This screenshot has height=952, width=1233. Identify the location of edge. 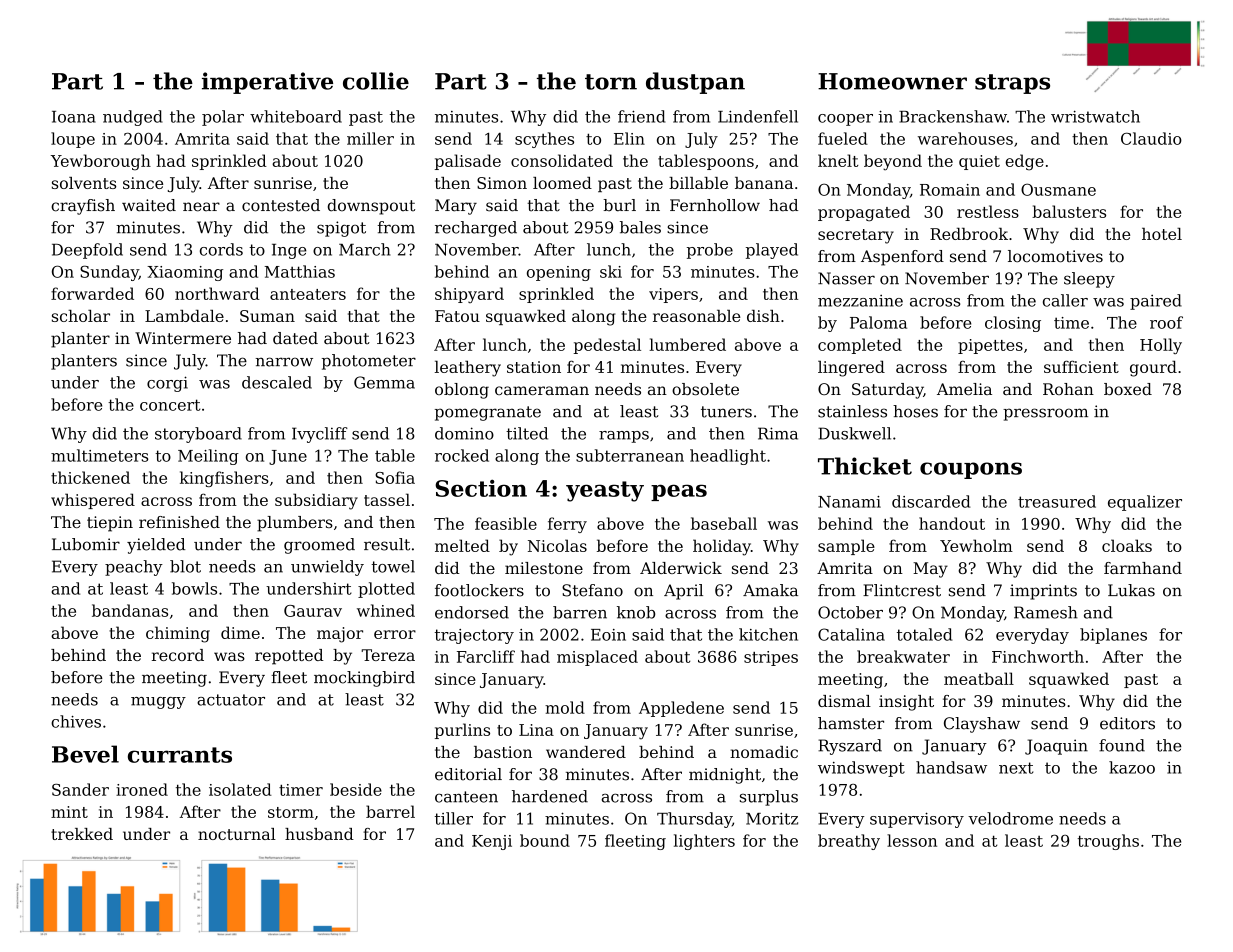
(1025, 162).
